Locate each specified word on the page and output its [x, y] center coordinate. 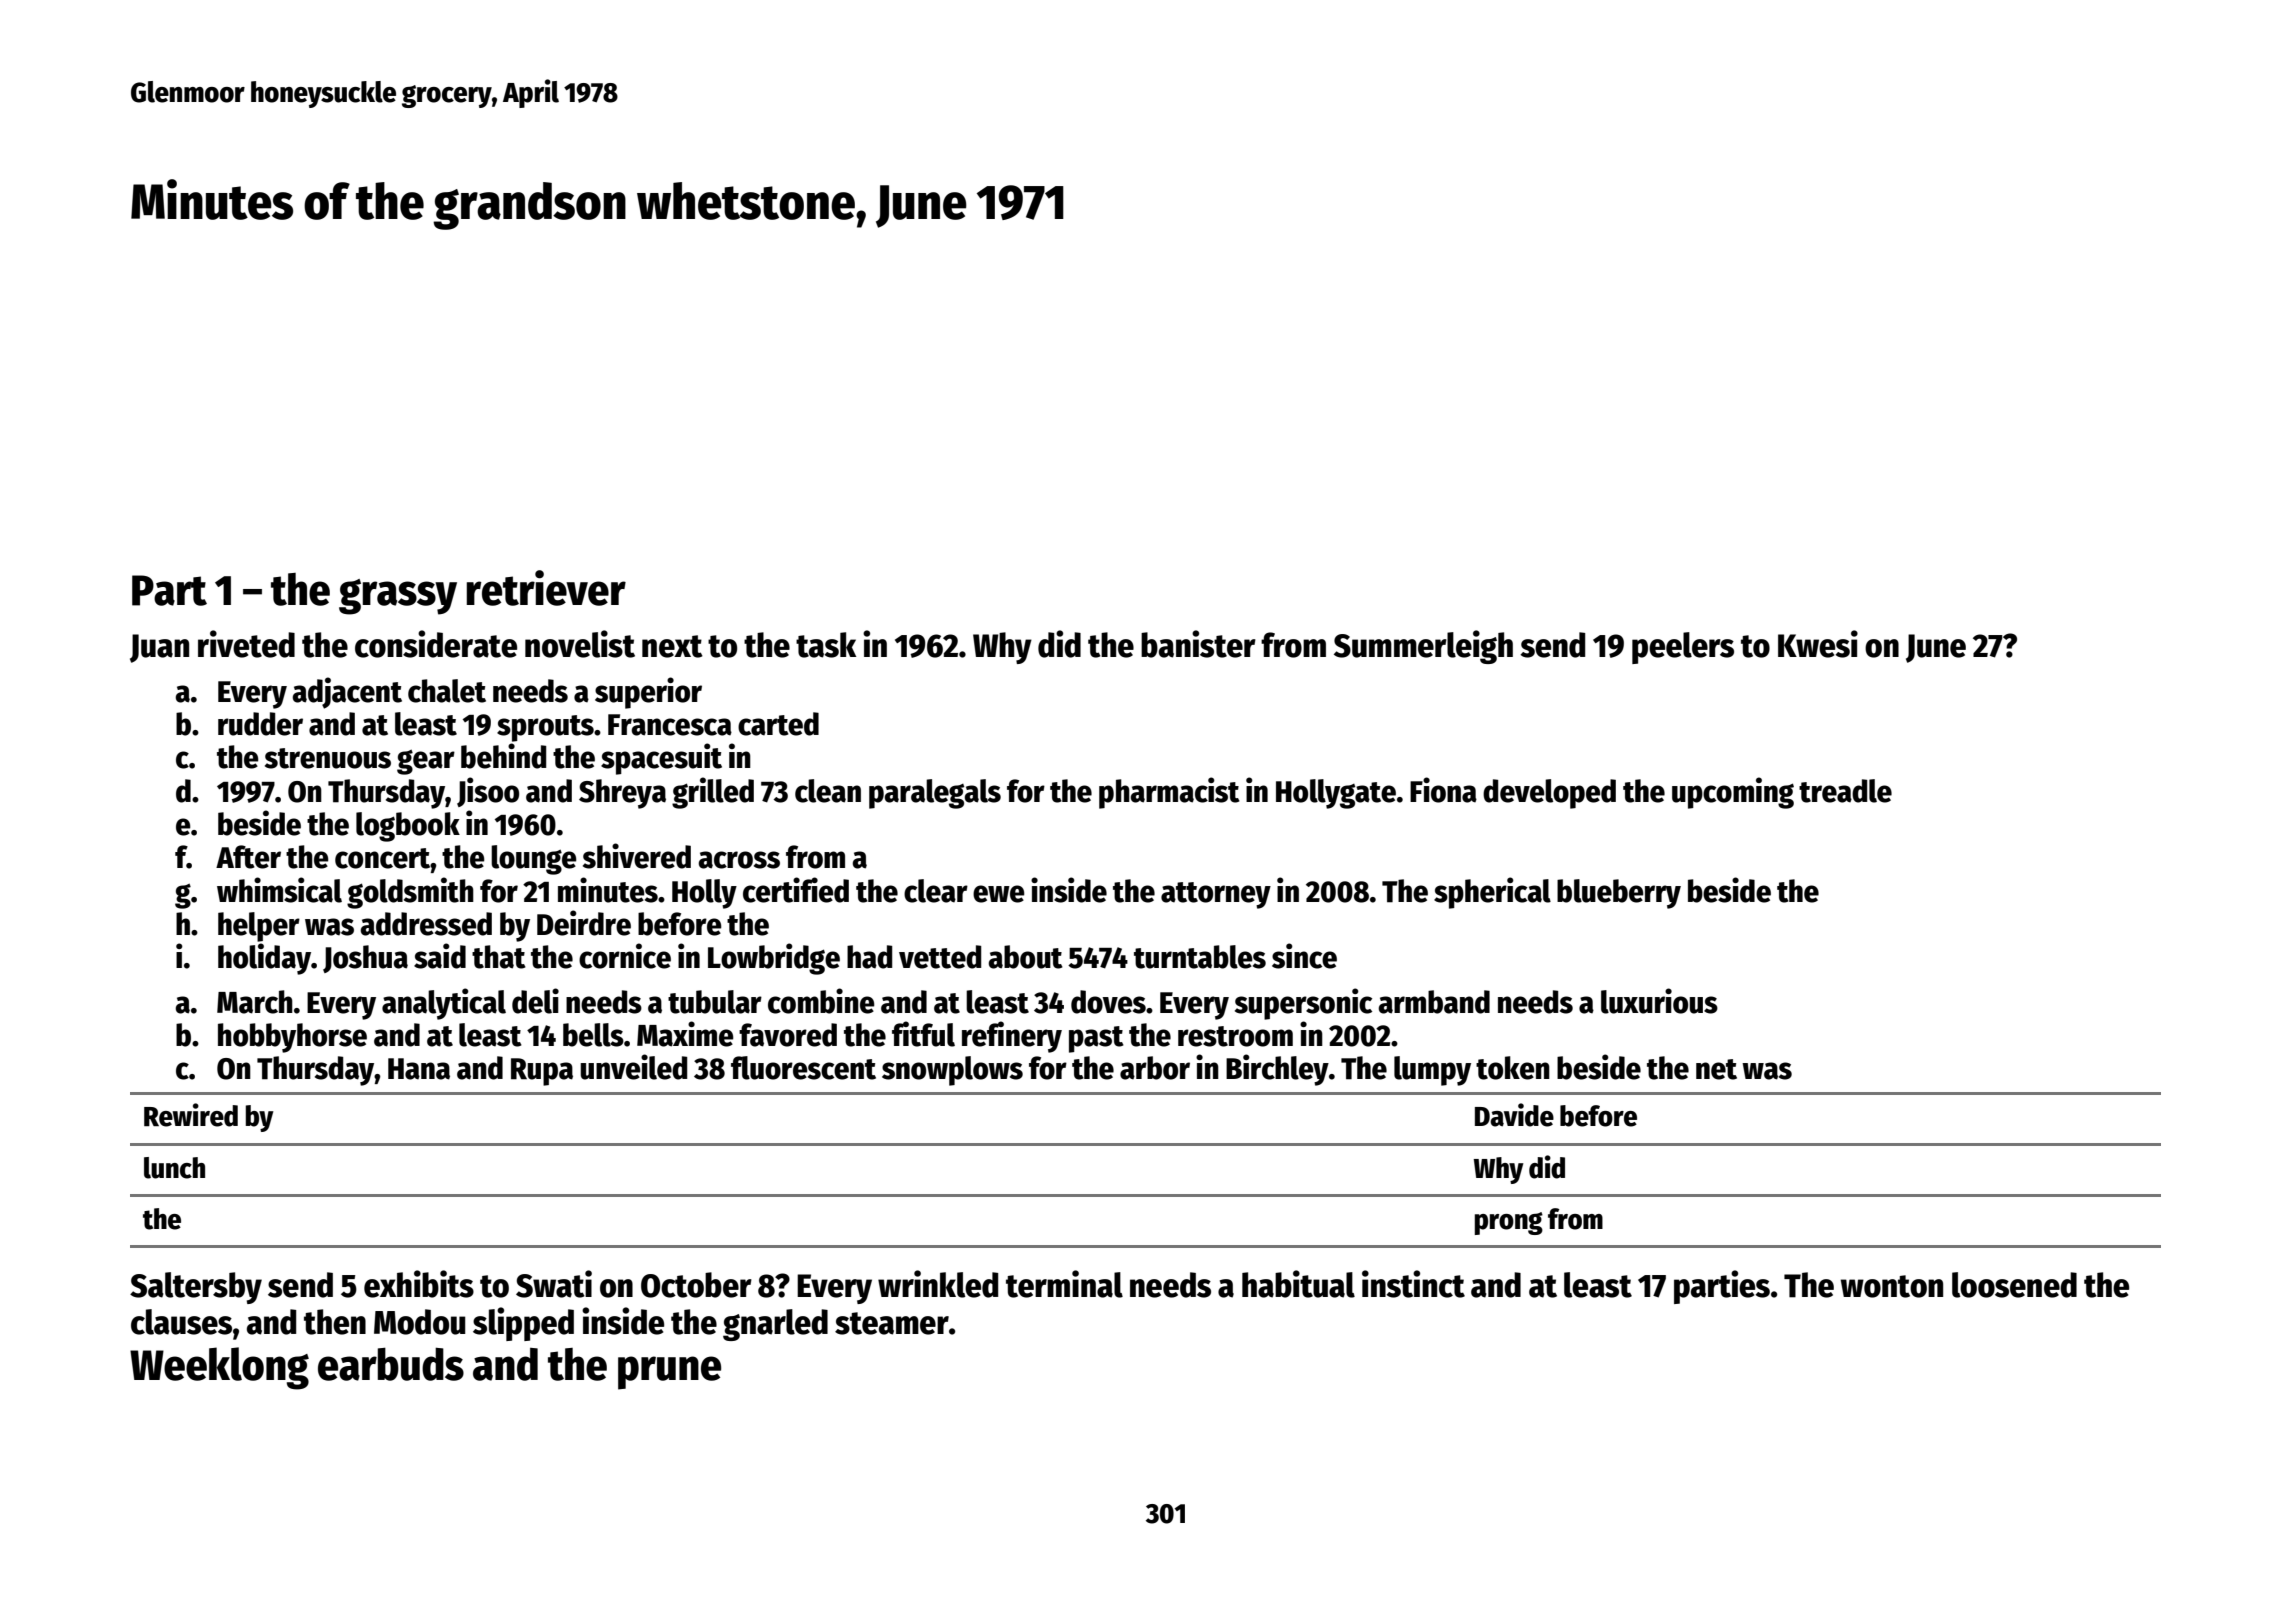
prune [669, 1373]
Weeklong [219, 1368]
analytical [444, 1004]
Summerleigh [1423, 647]
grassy [398, 597]
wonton [1892, 1286]
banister [1198, 644]
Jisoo [488, 792]
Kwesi [1818, 644]
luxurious [1659, 1001]
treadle [1845, 791]
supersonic [1303, 1004]
